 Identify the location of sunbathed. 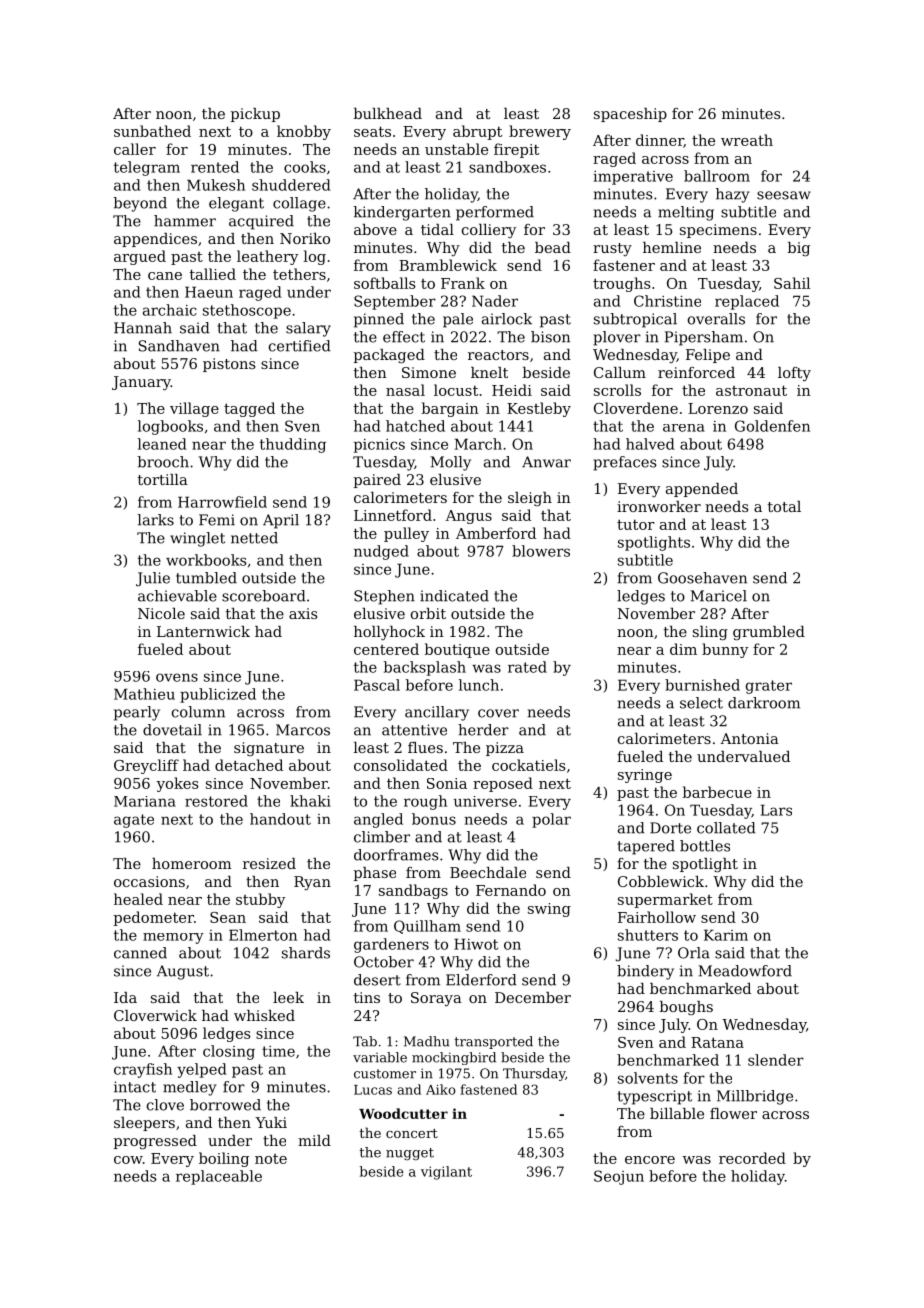
(152, 131).
